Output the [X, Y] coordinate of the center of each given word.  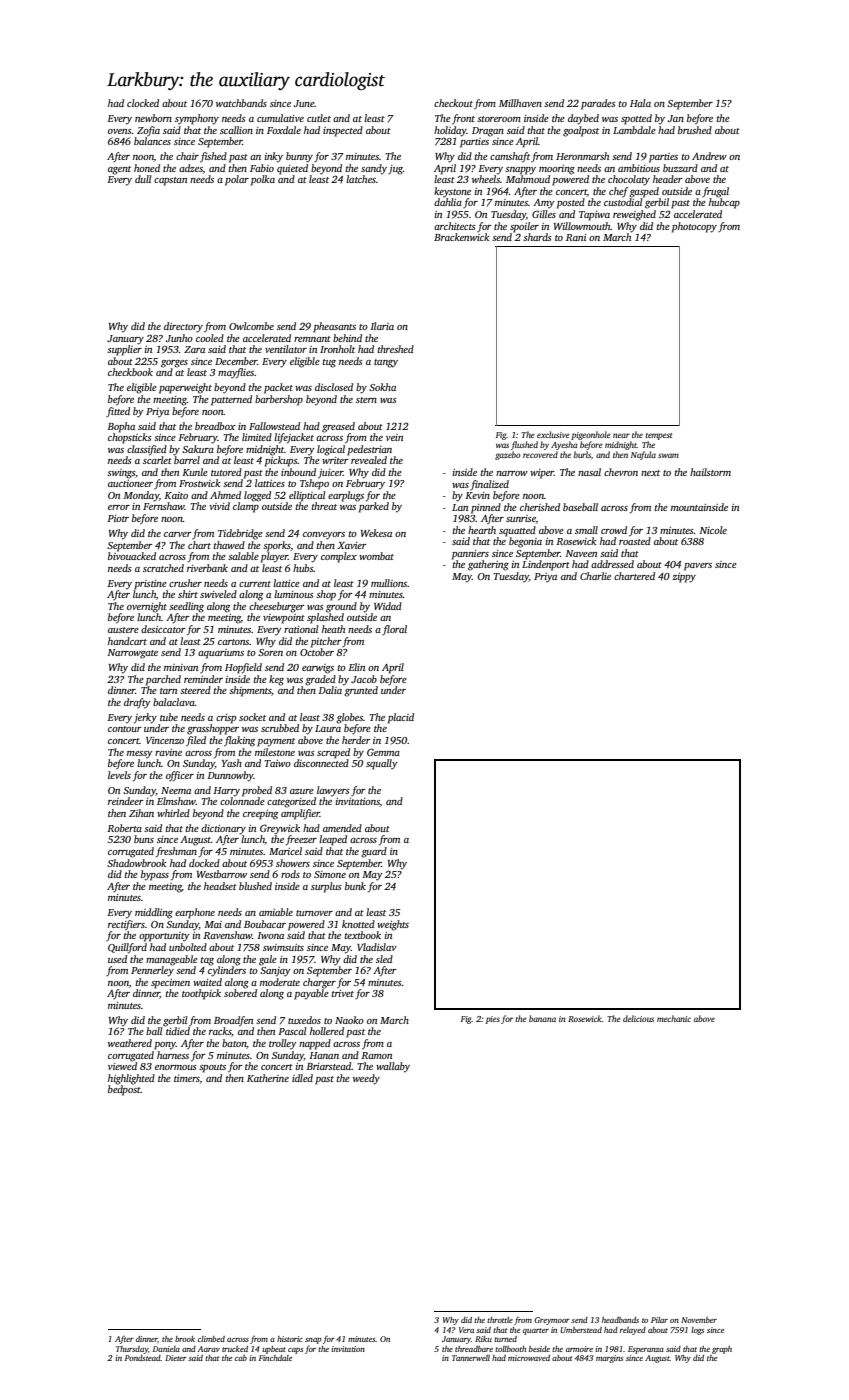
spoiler [524, 227]
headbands [620, 1320]
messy [140, 755]
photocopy [694, 227]
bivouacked [132, 556]
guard [374, 852]
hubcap [724, 203]
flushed [524, 445]
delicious [638, 1018]
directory [183, 327]
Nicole [713, 530]
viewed [122, 1066]
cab [241, 1358]
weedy [366, 1079]
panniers [470, 555]
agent [119, 170]
